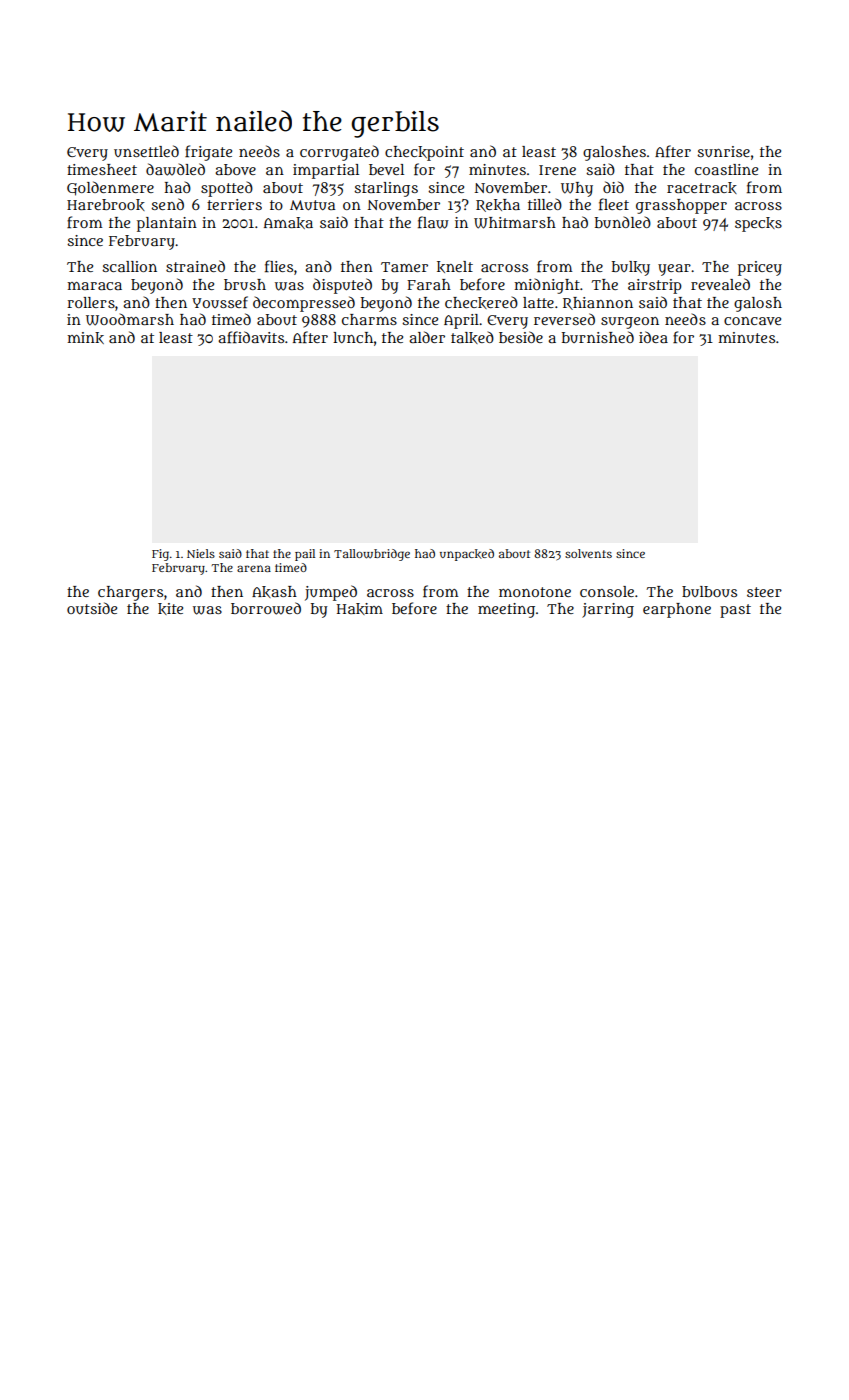 This page has width=849, height=1400. I want to click on sunrise, so click(723, 151).
